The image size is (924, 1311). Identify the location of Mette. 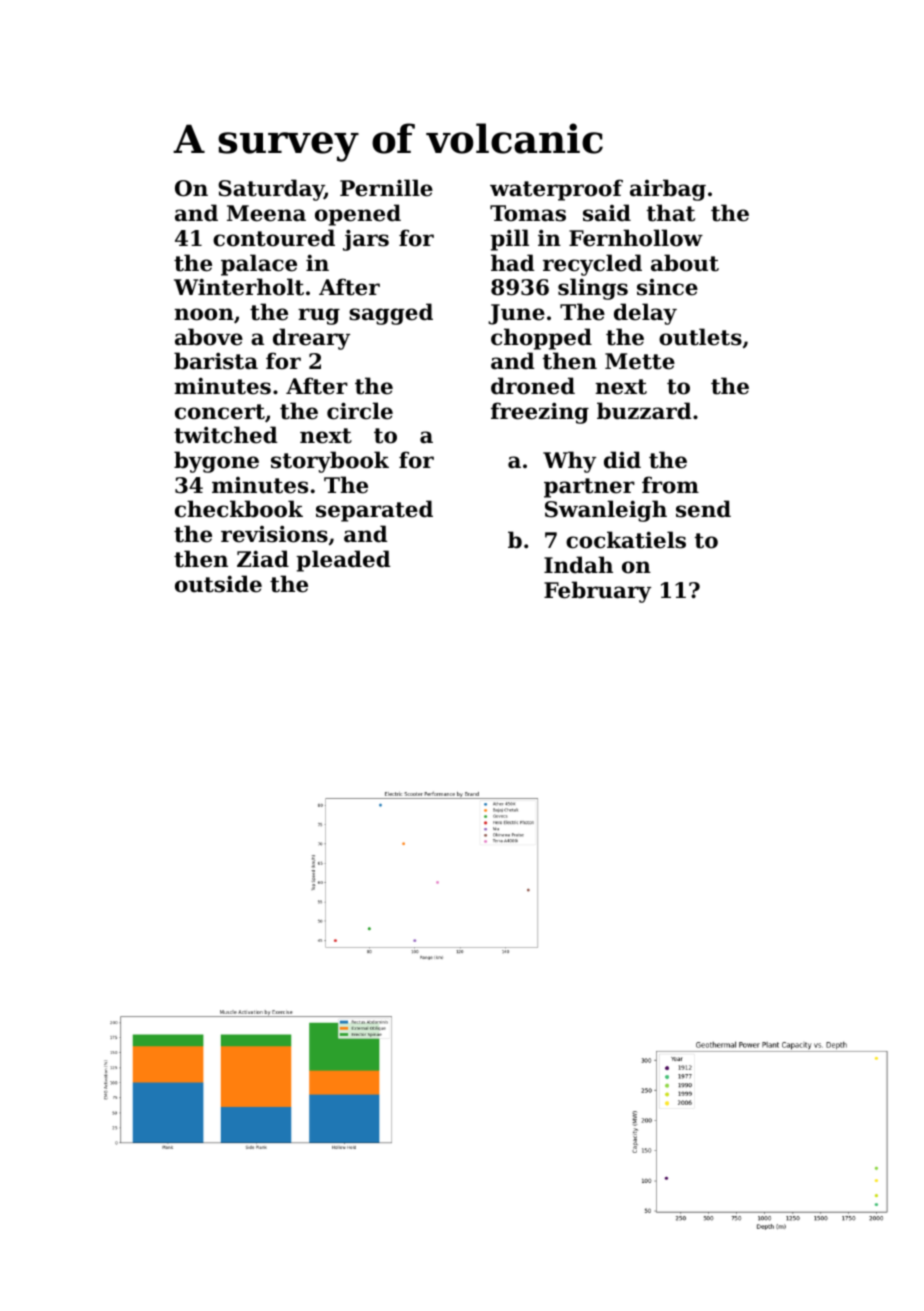
(640, 361).
